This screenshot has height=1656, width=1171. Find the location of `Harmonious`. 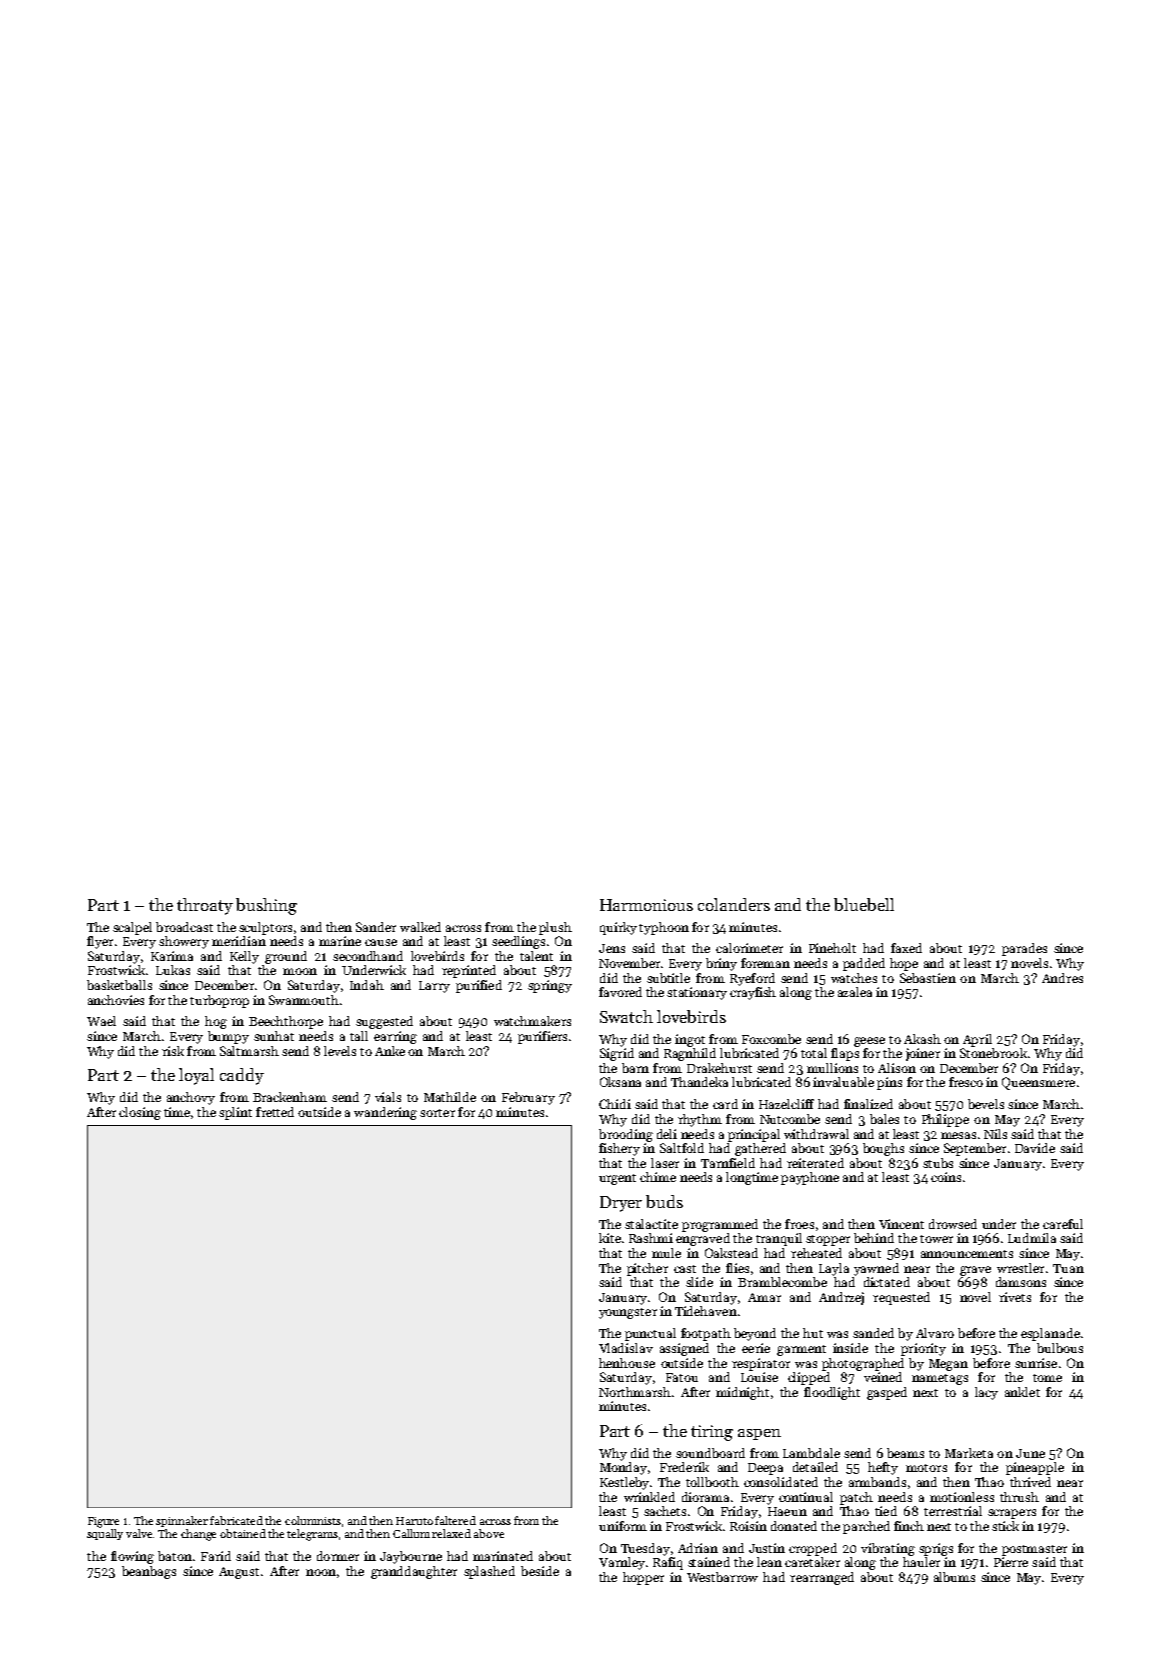

Harmonious is located at coordinates (646, 905).
